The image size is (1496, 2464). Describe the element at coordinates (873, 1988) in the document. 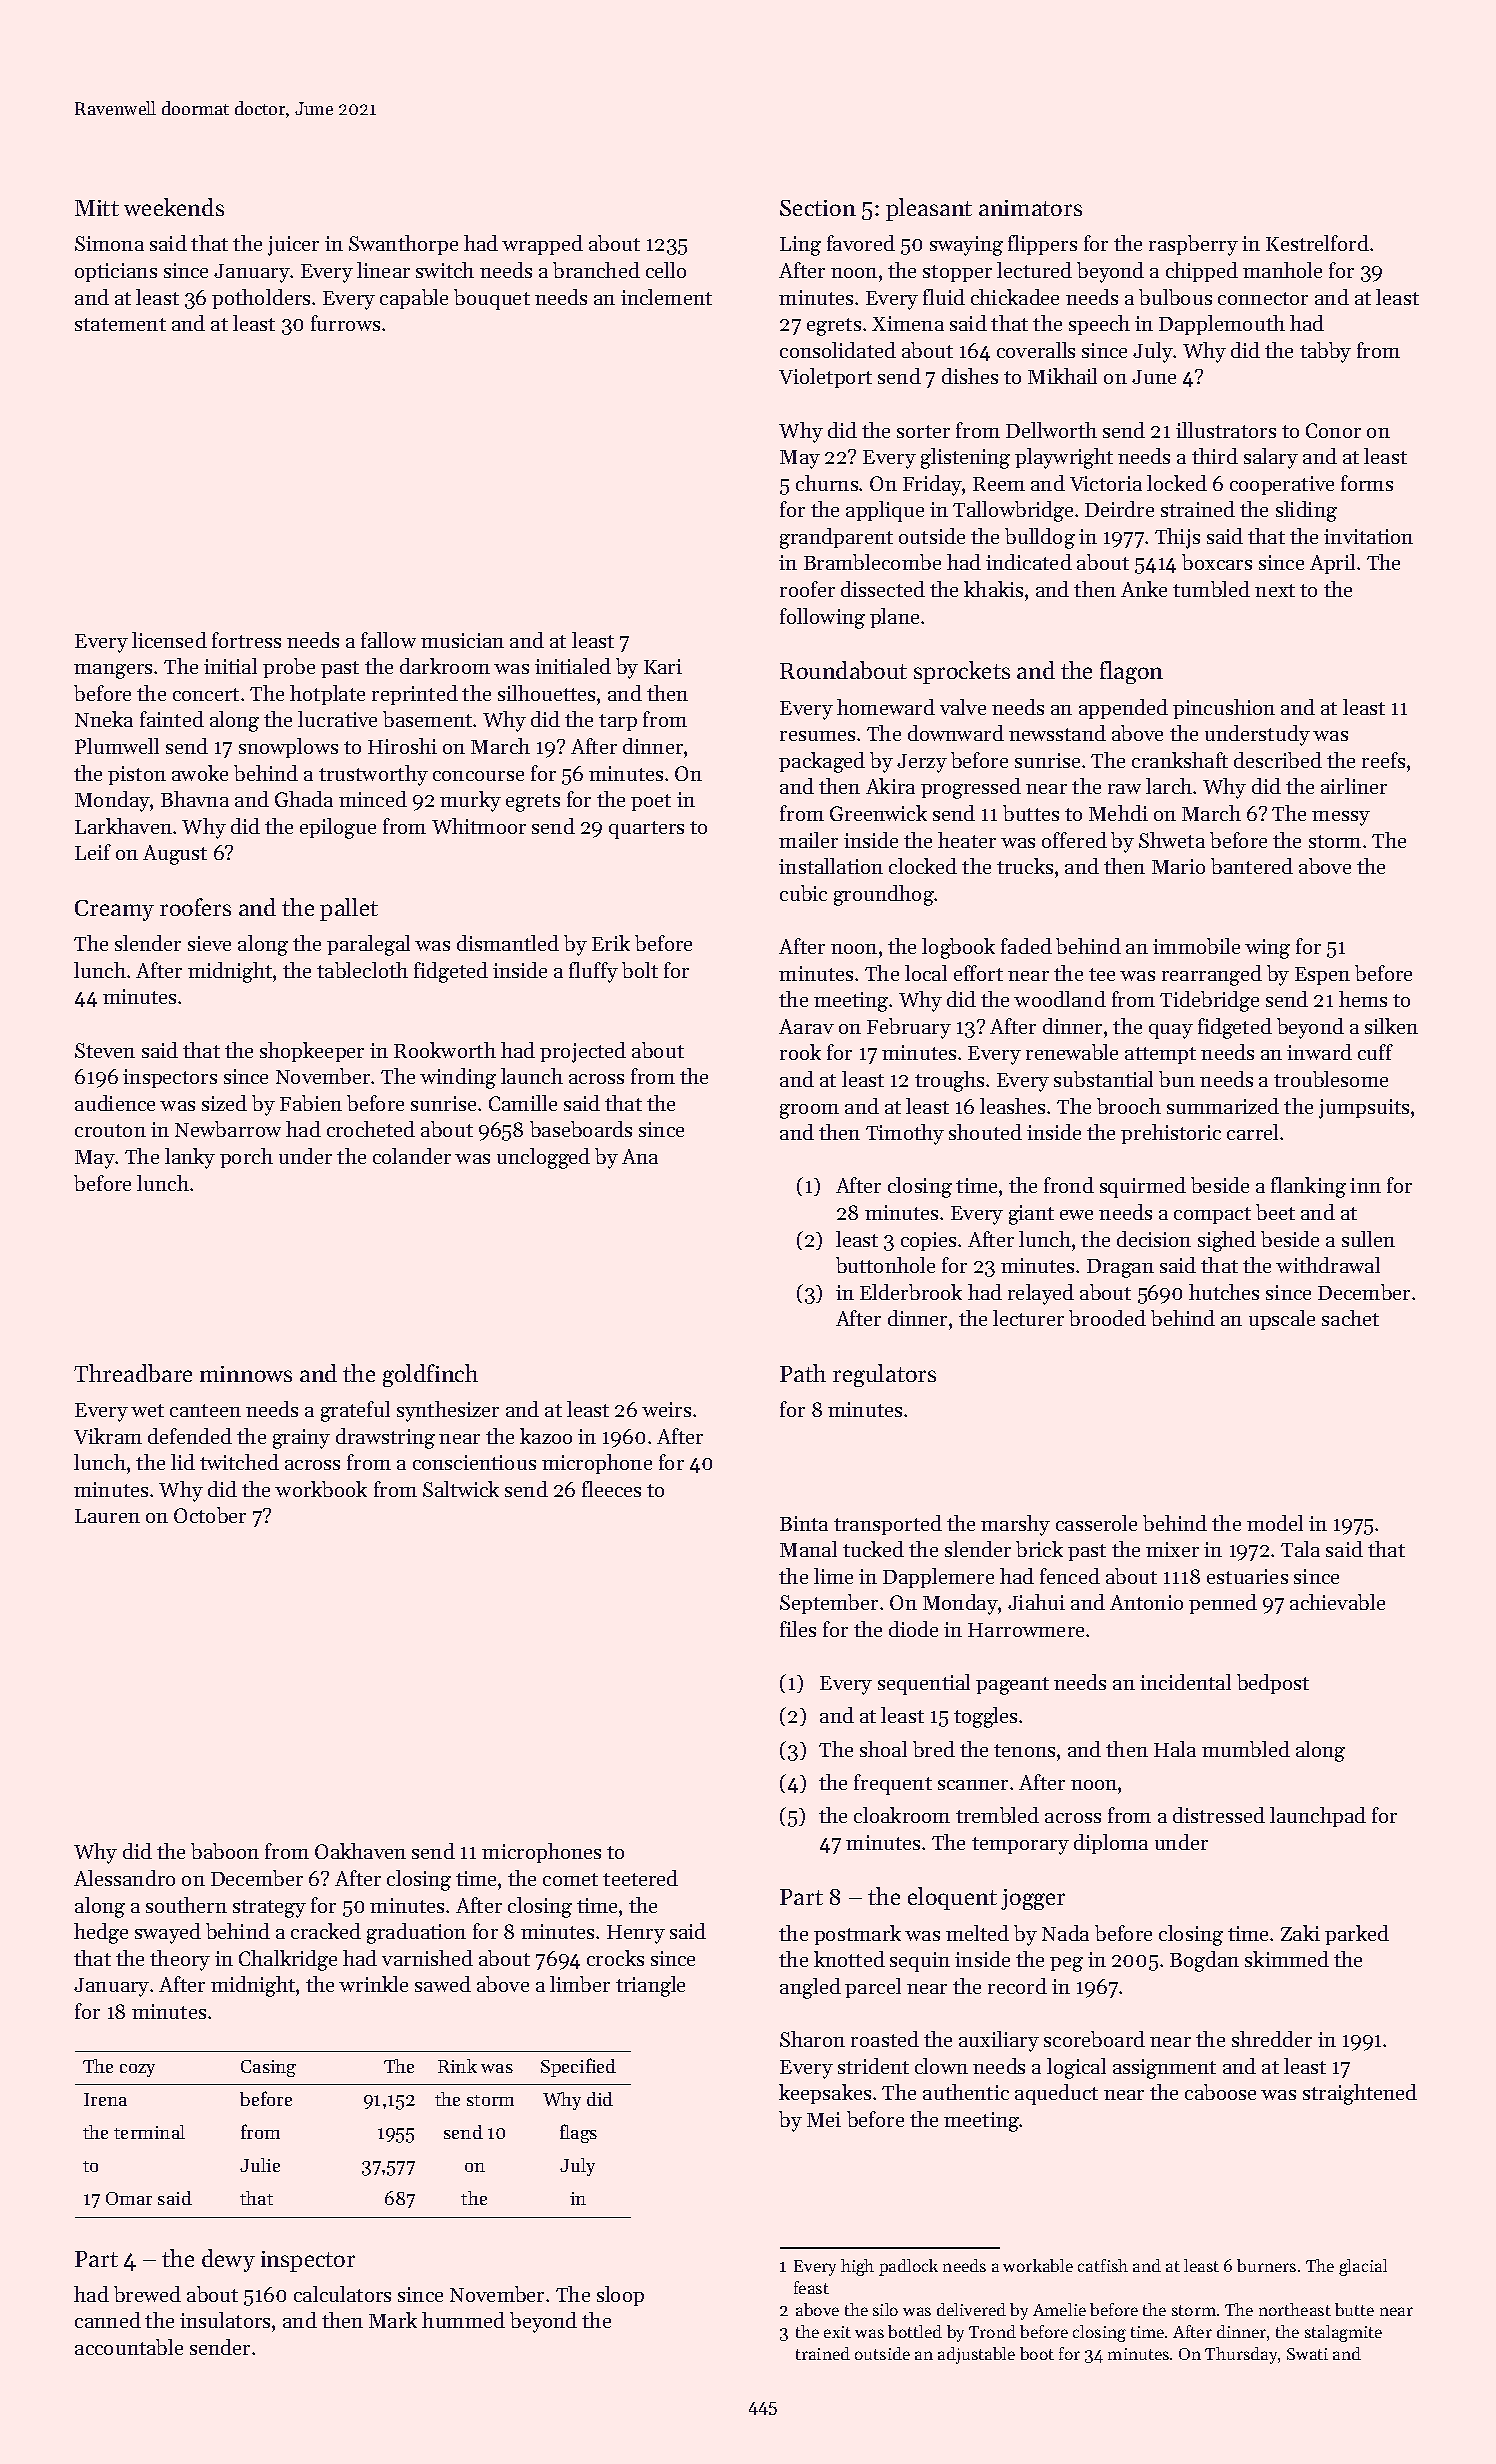

I see `parcel` at that location.
